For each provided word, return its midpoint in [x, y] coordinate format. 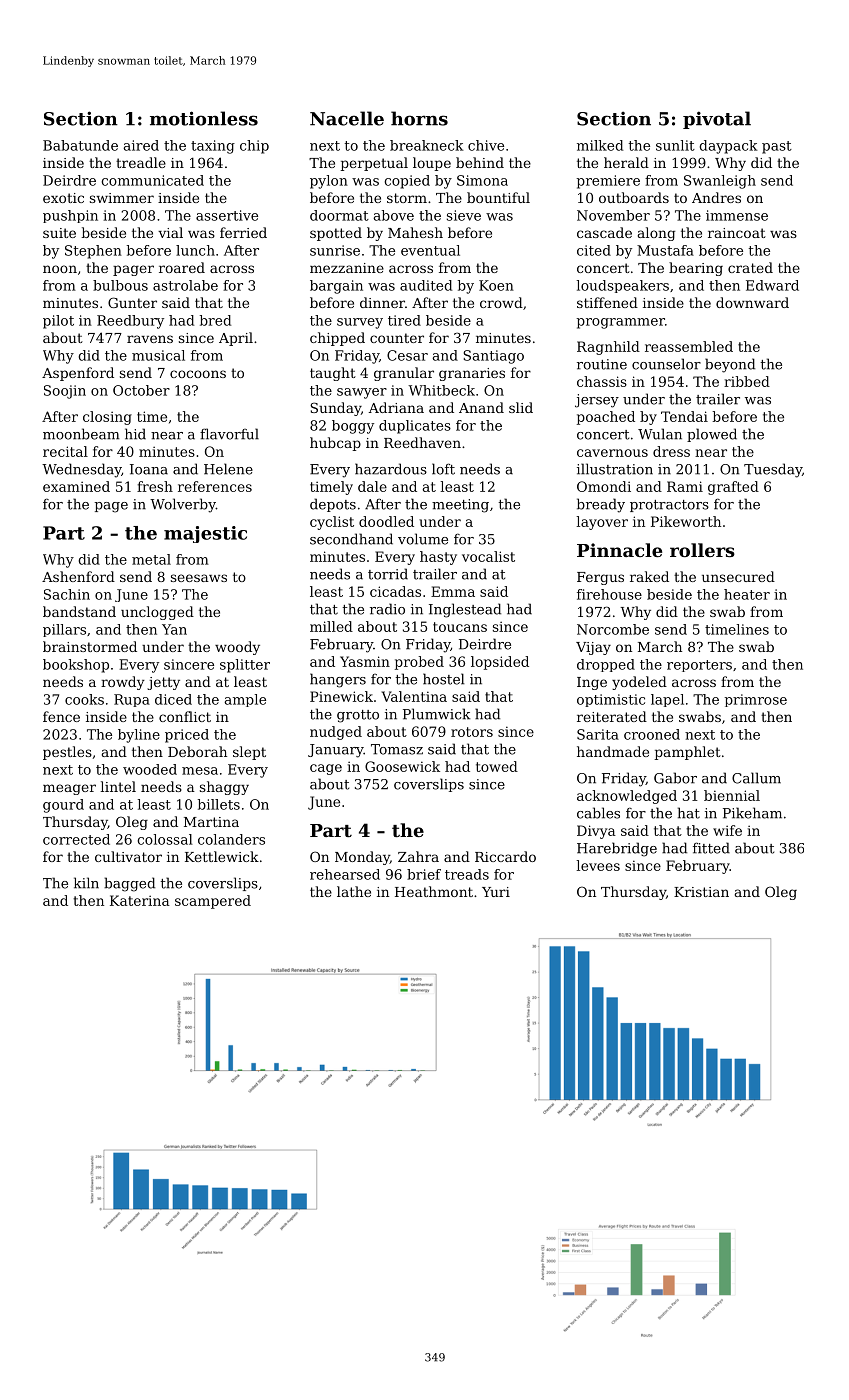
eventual [430, 250]
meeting [460, 506]
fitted [711, 848]
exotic [63, 198]
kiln [86, 883]
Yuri [496, 892]
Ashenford [78, 576]
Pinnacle [619, 550]
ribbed [747, 381]
